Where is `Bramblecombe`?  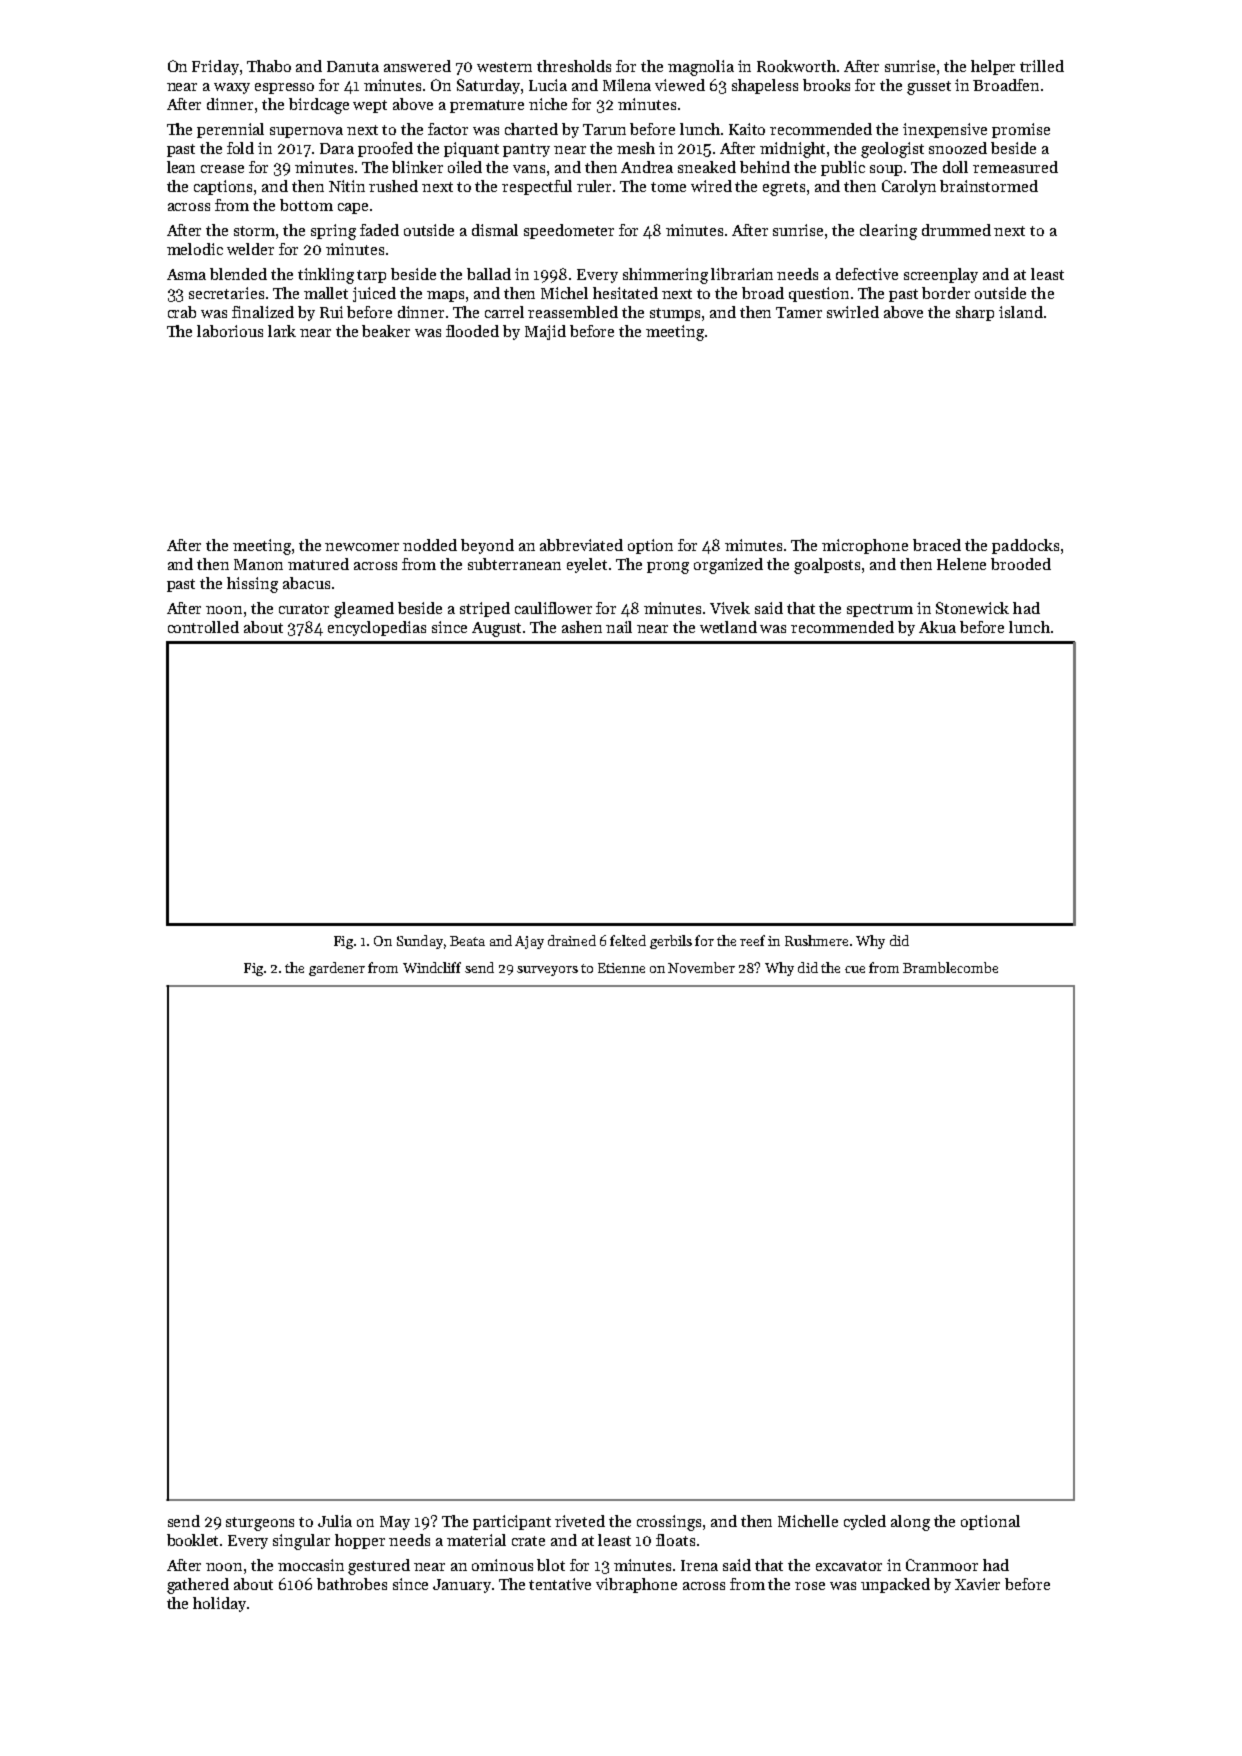
Bramblecombe is located at coordinates (950, 967).
